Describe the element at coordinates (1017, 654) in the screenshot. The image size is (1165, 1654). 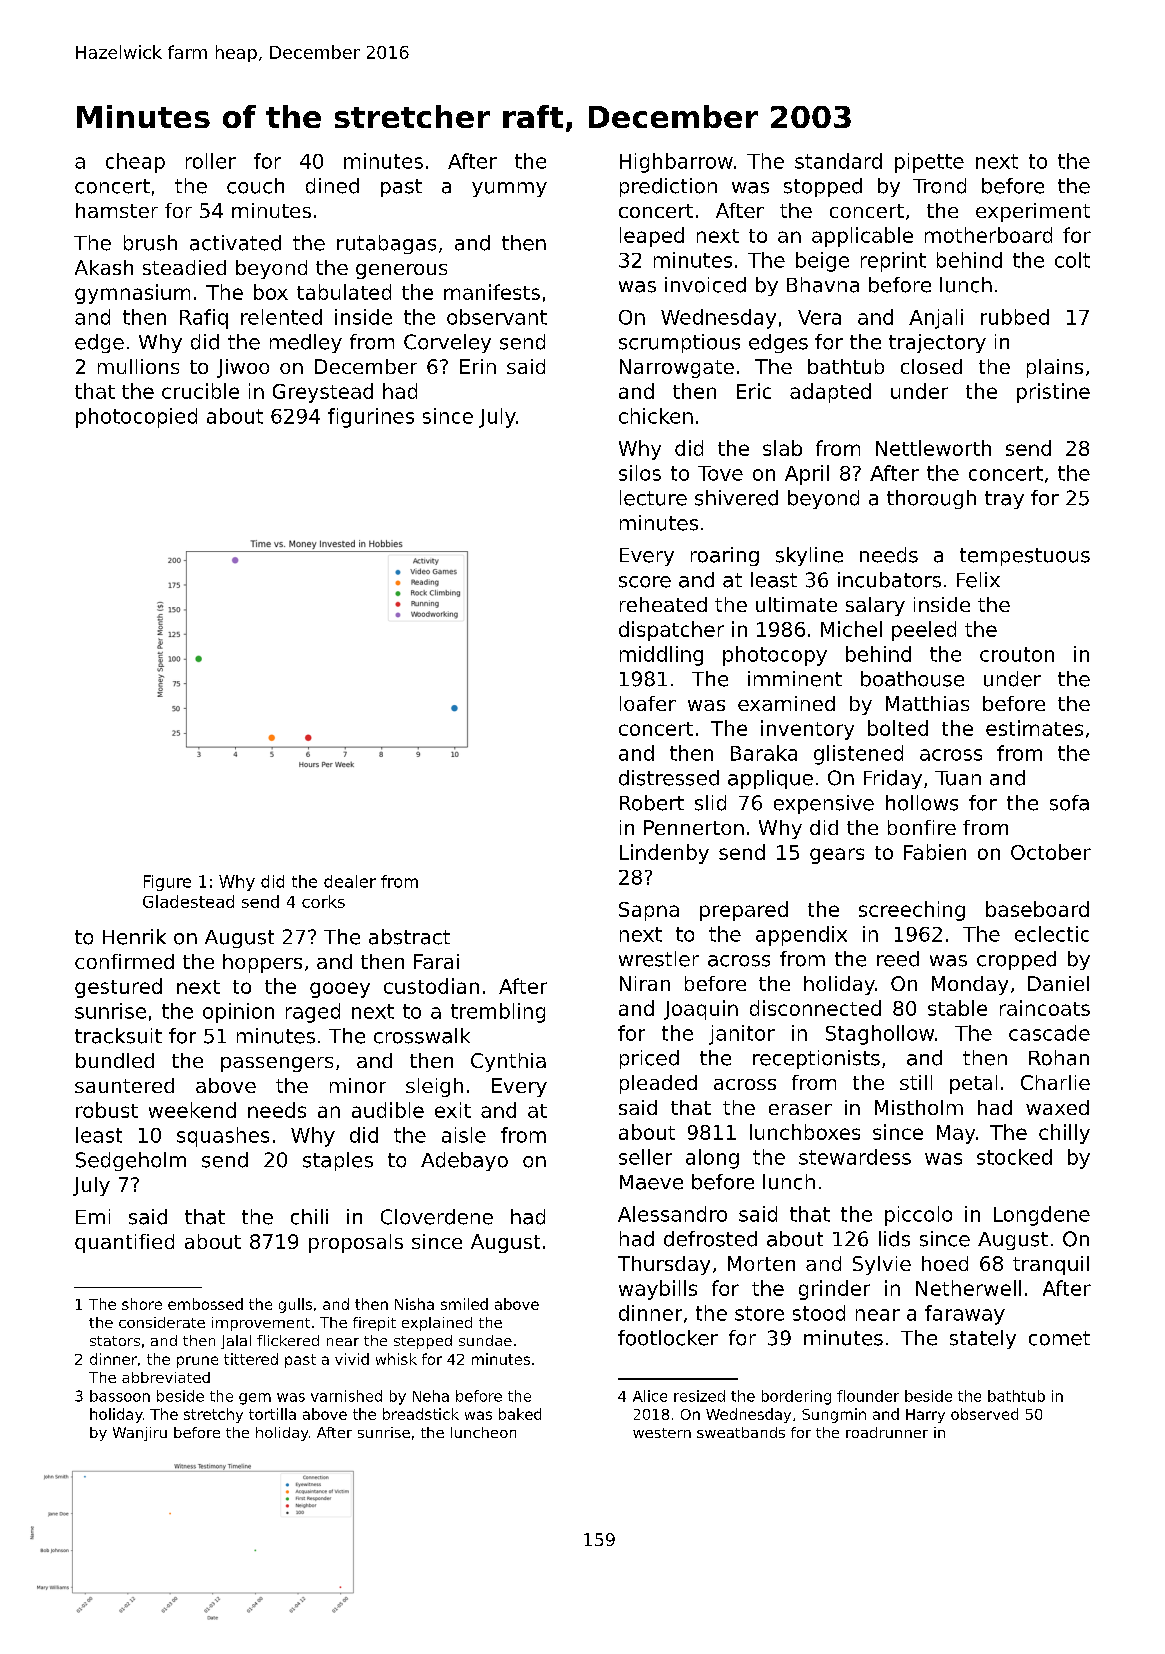
I see `crouton` at that location.
